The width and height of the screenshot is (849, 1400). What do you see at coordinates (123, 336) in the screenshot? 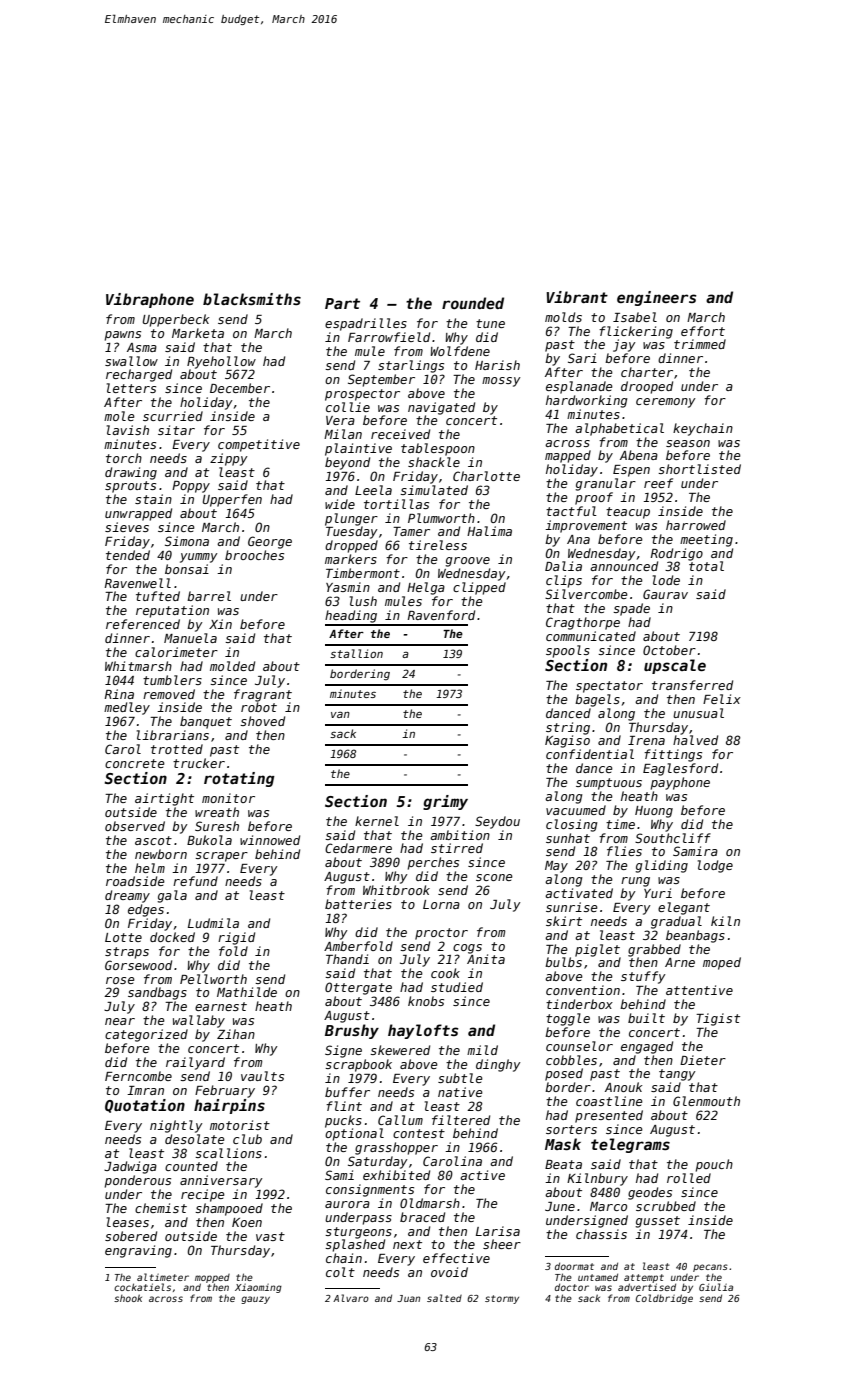
I see `pawns` at bounding box center [123, 336].
